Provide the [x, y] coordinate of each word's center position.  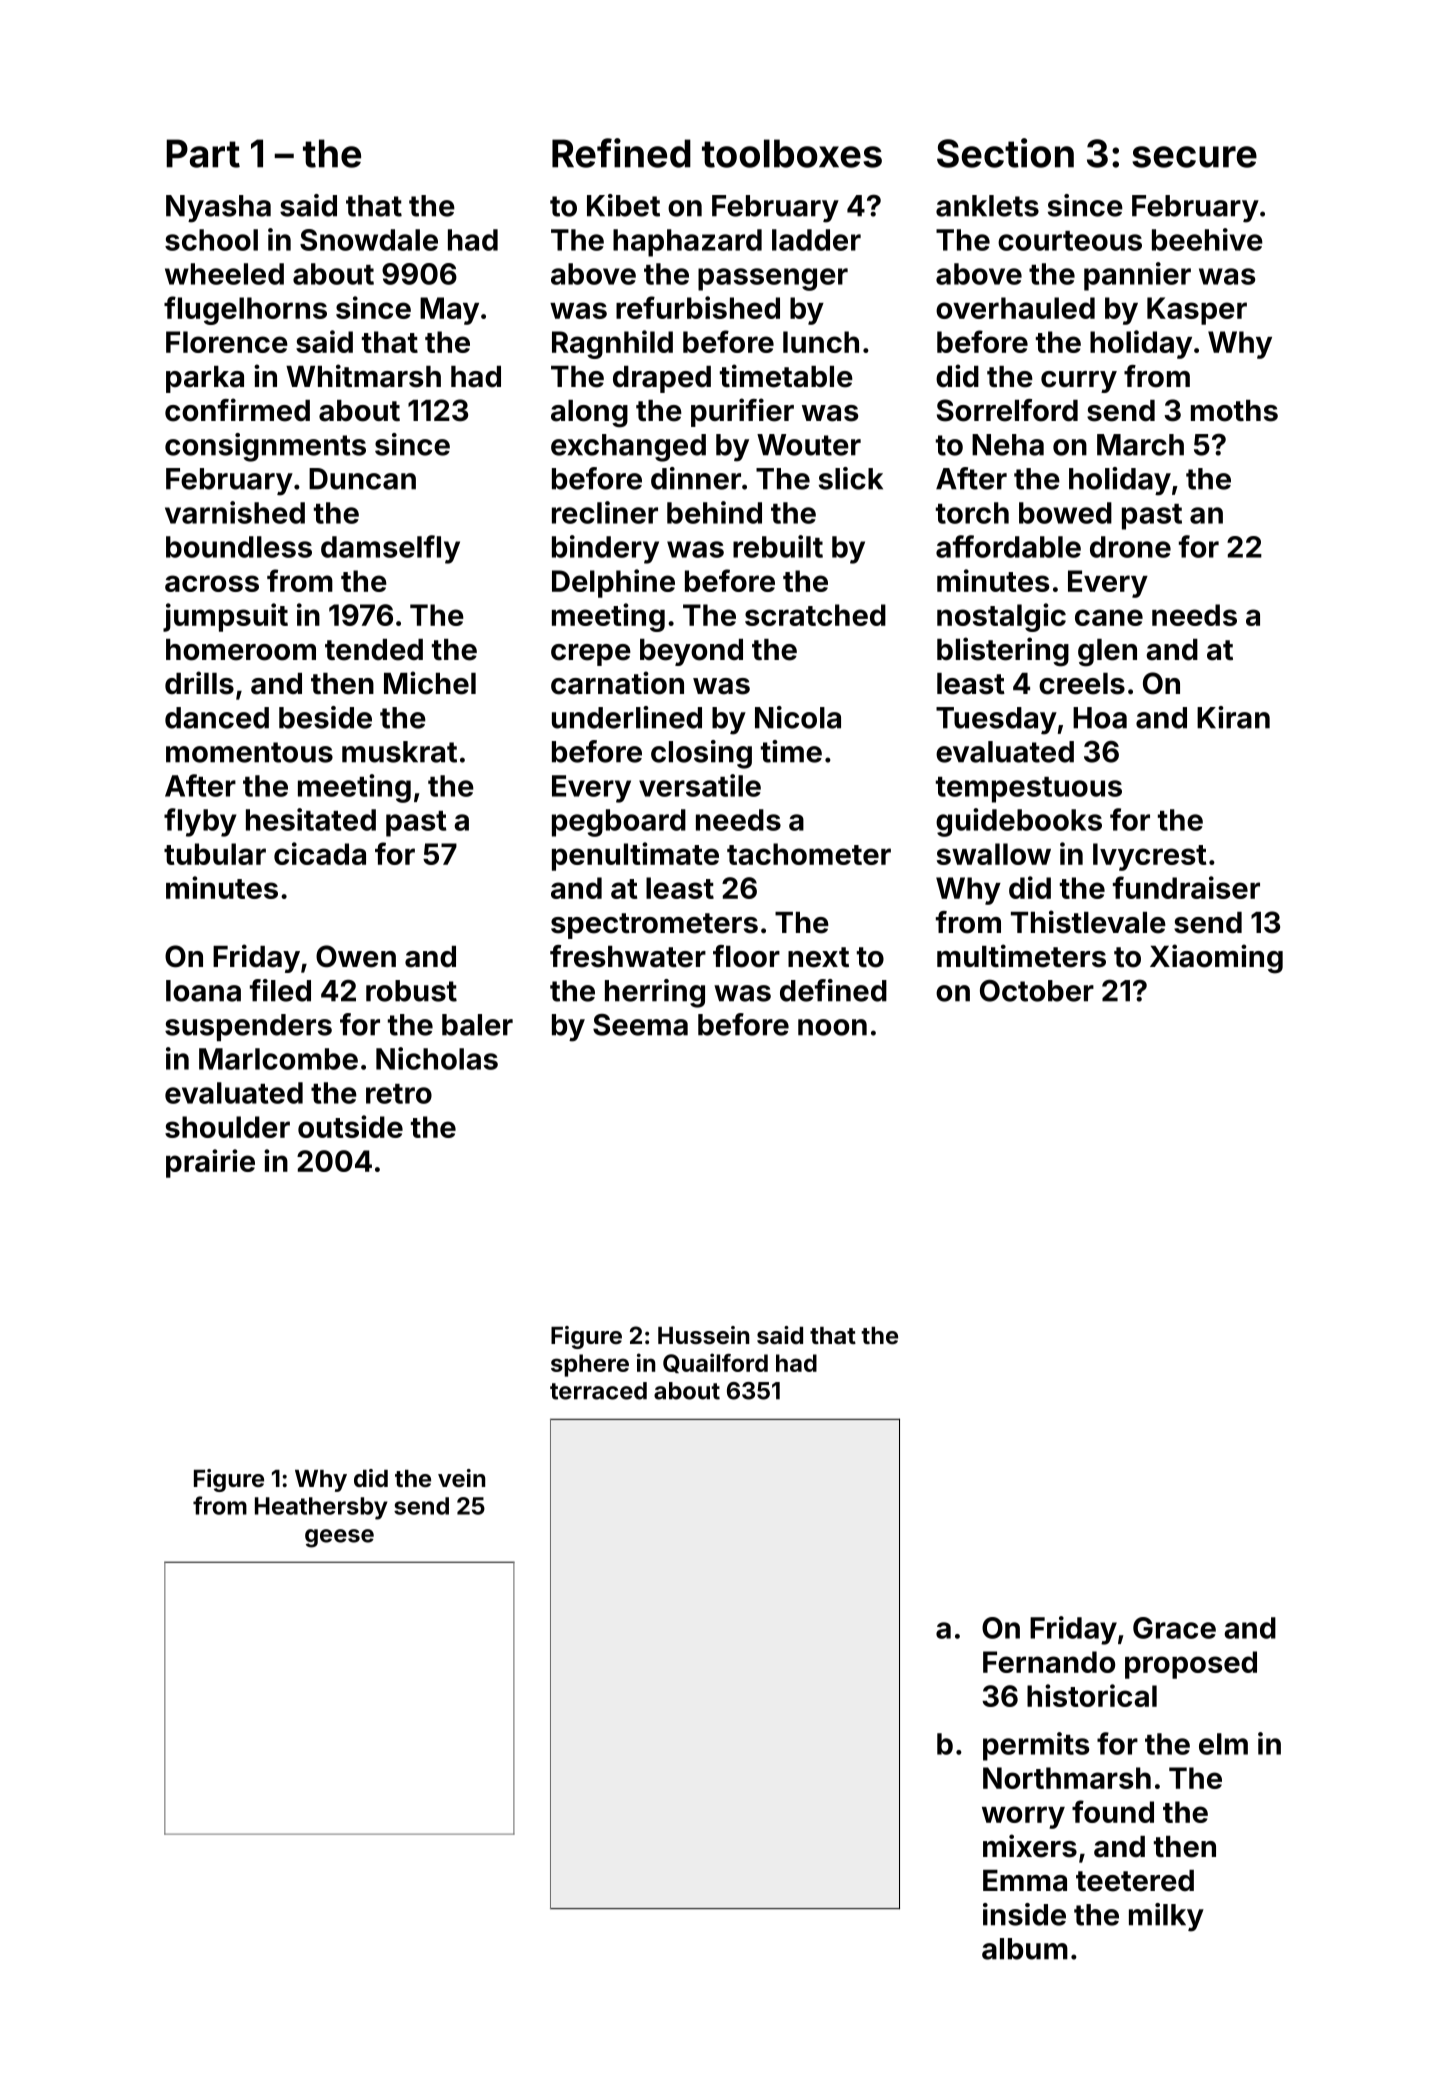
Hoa [1100, 718]
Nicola [798, 717]
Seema [640, 1025]
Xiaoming [1216, 959]
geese [339, 1538]
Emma [1025, 1881]
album [1025, 1949]
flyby [200, 822]
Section [1005, 153]
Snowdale [369, 240]
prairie [210, 1163]
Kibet [623, 205]
